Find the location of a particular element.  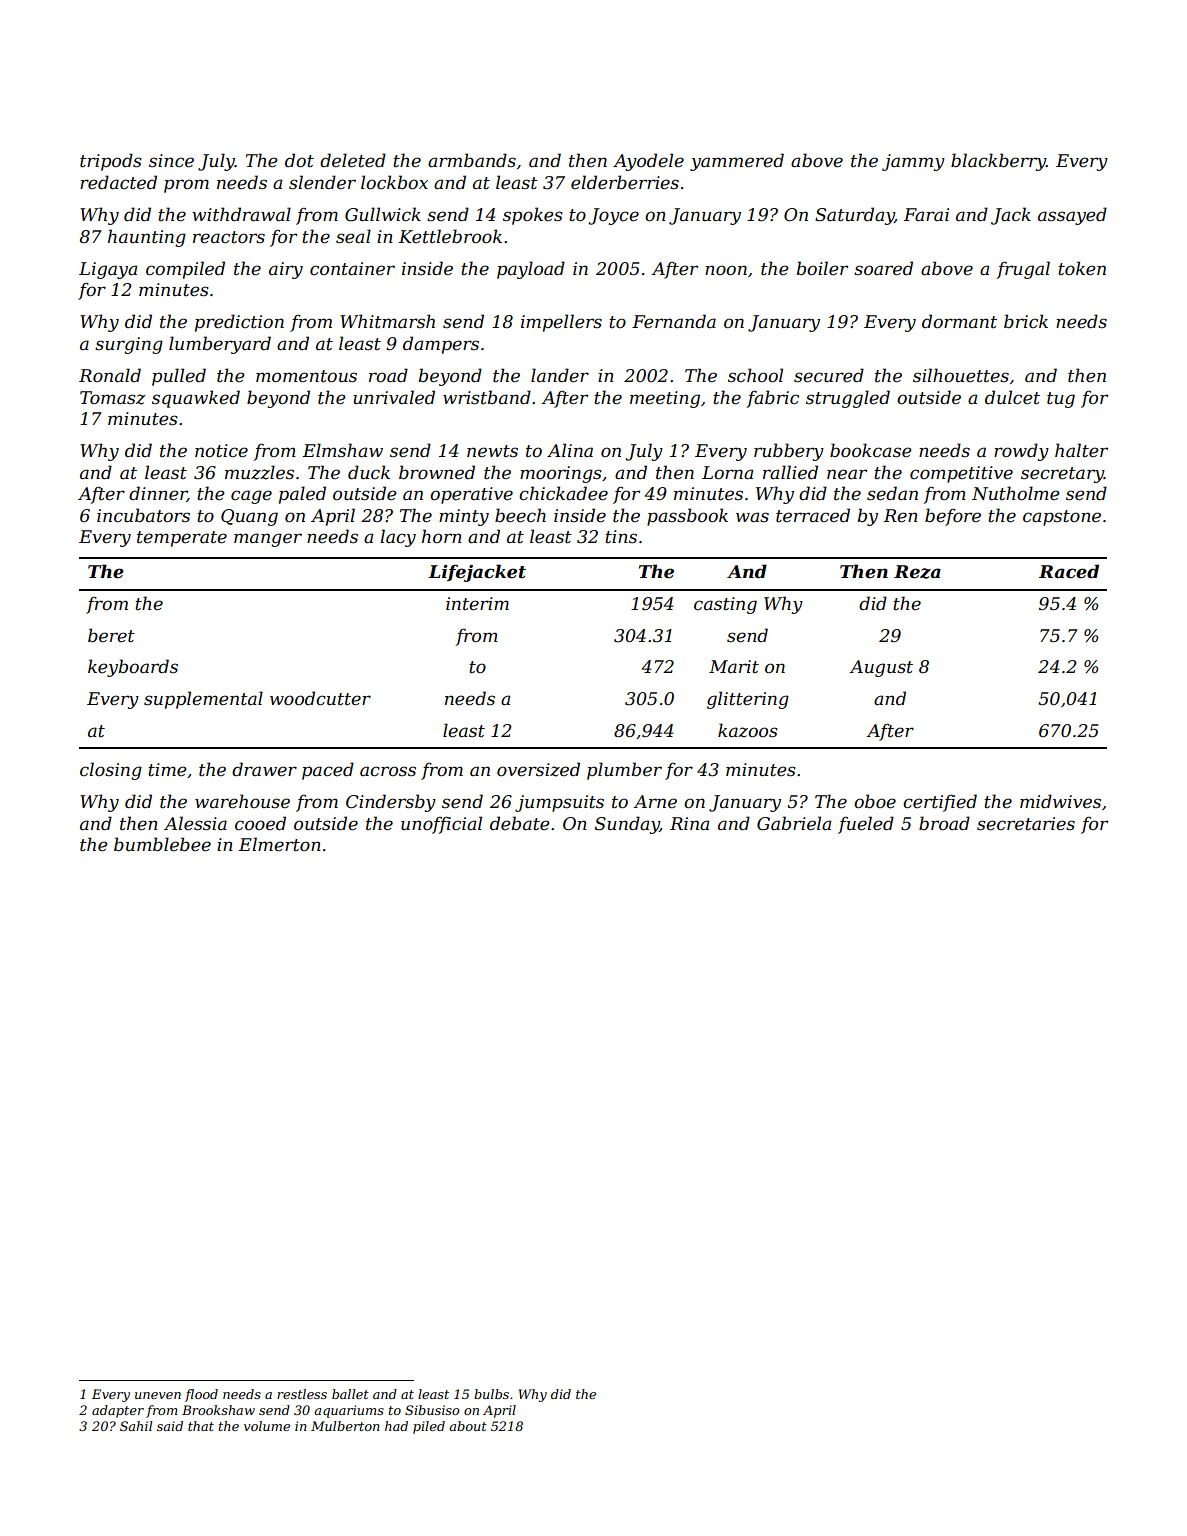

blackberry is located at coordinates (998, 162).
